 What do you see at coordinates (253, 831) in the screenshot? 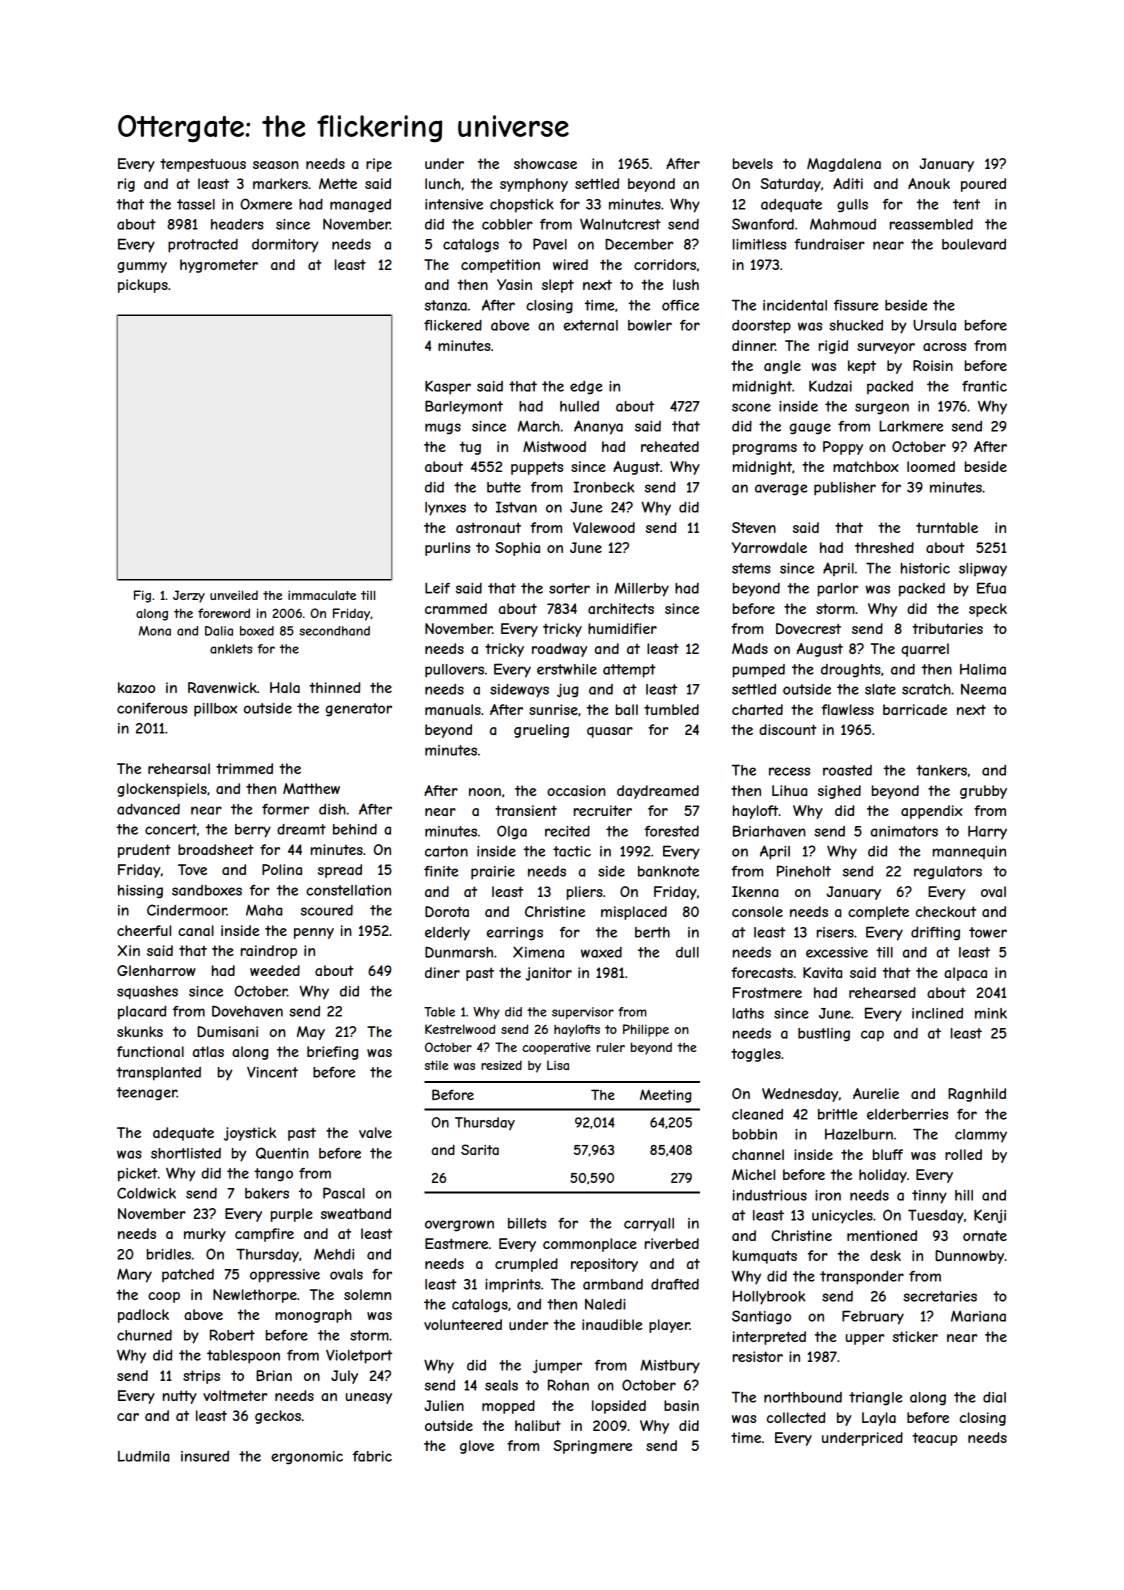
I see `berry` at bounding box center [253, 831].
